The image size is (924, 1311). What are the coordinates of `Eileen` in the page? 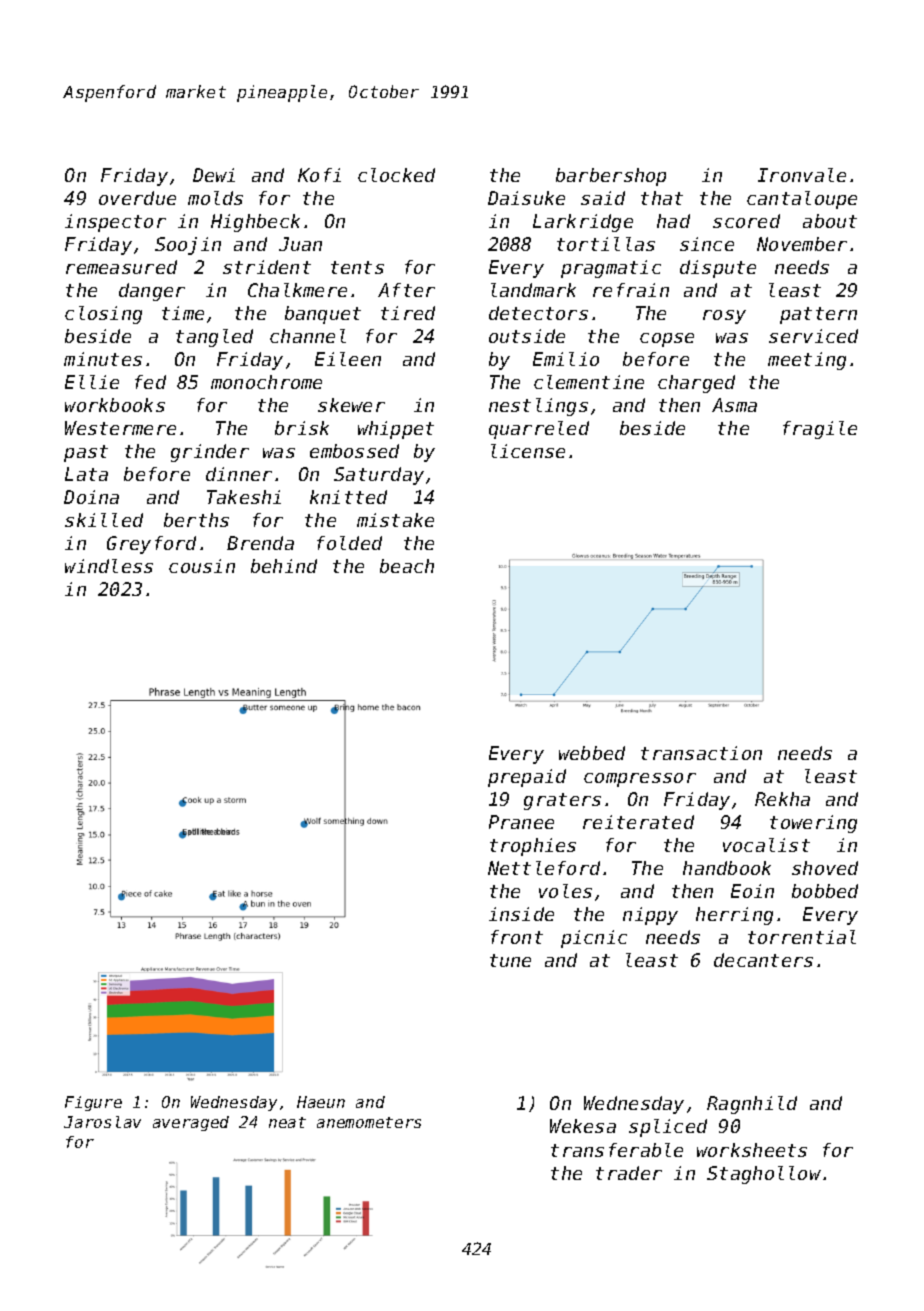 It's located at (348, 359).
